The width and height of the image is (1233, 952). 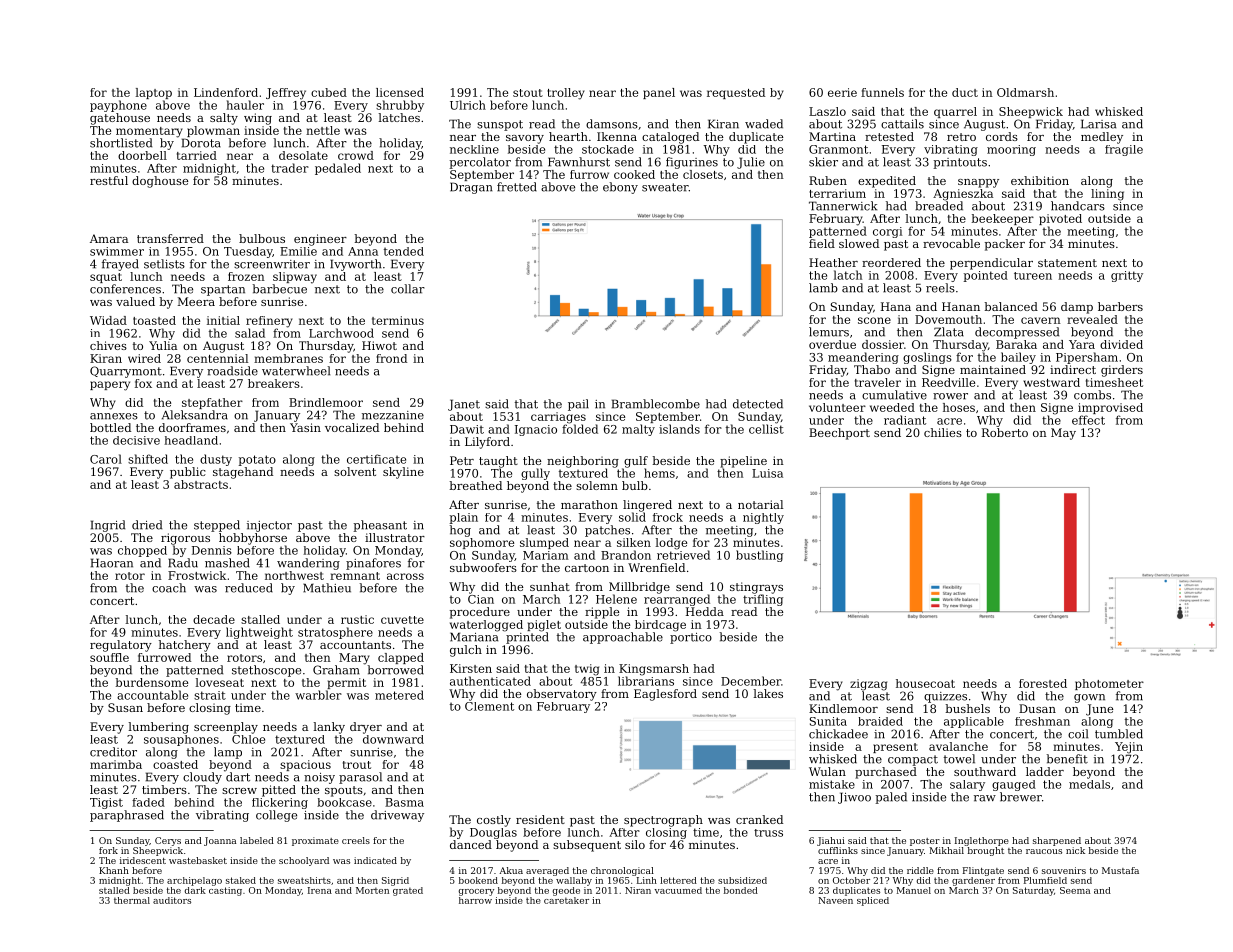 What do you see at coordinates (192, 427) in the image?
I see `doorframes` at bounding box center [192, 427].
